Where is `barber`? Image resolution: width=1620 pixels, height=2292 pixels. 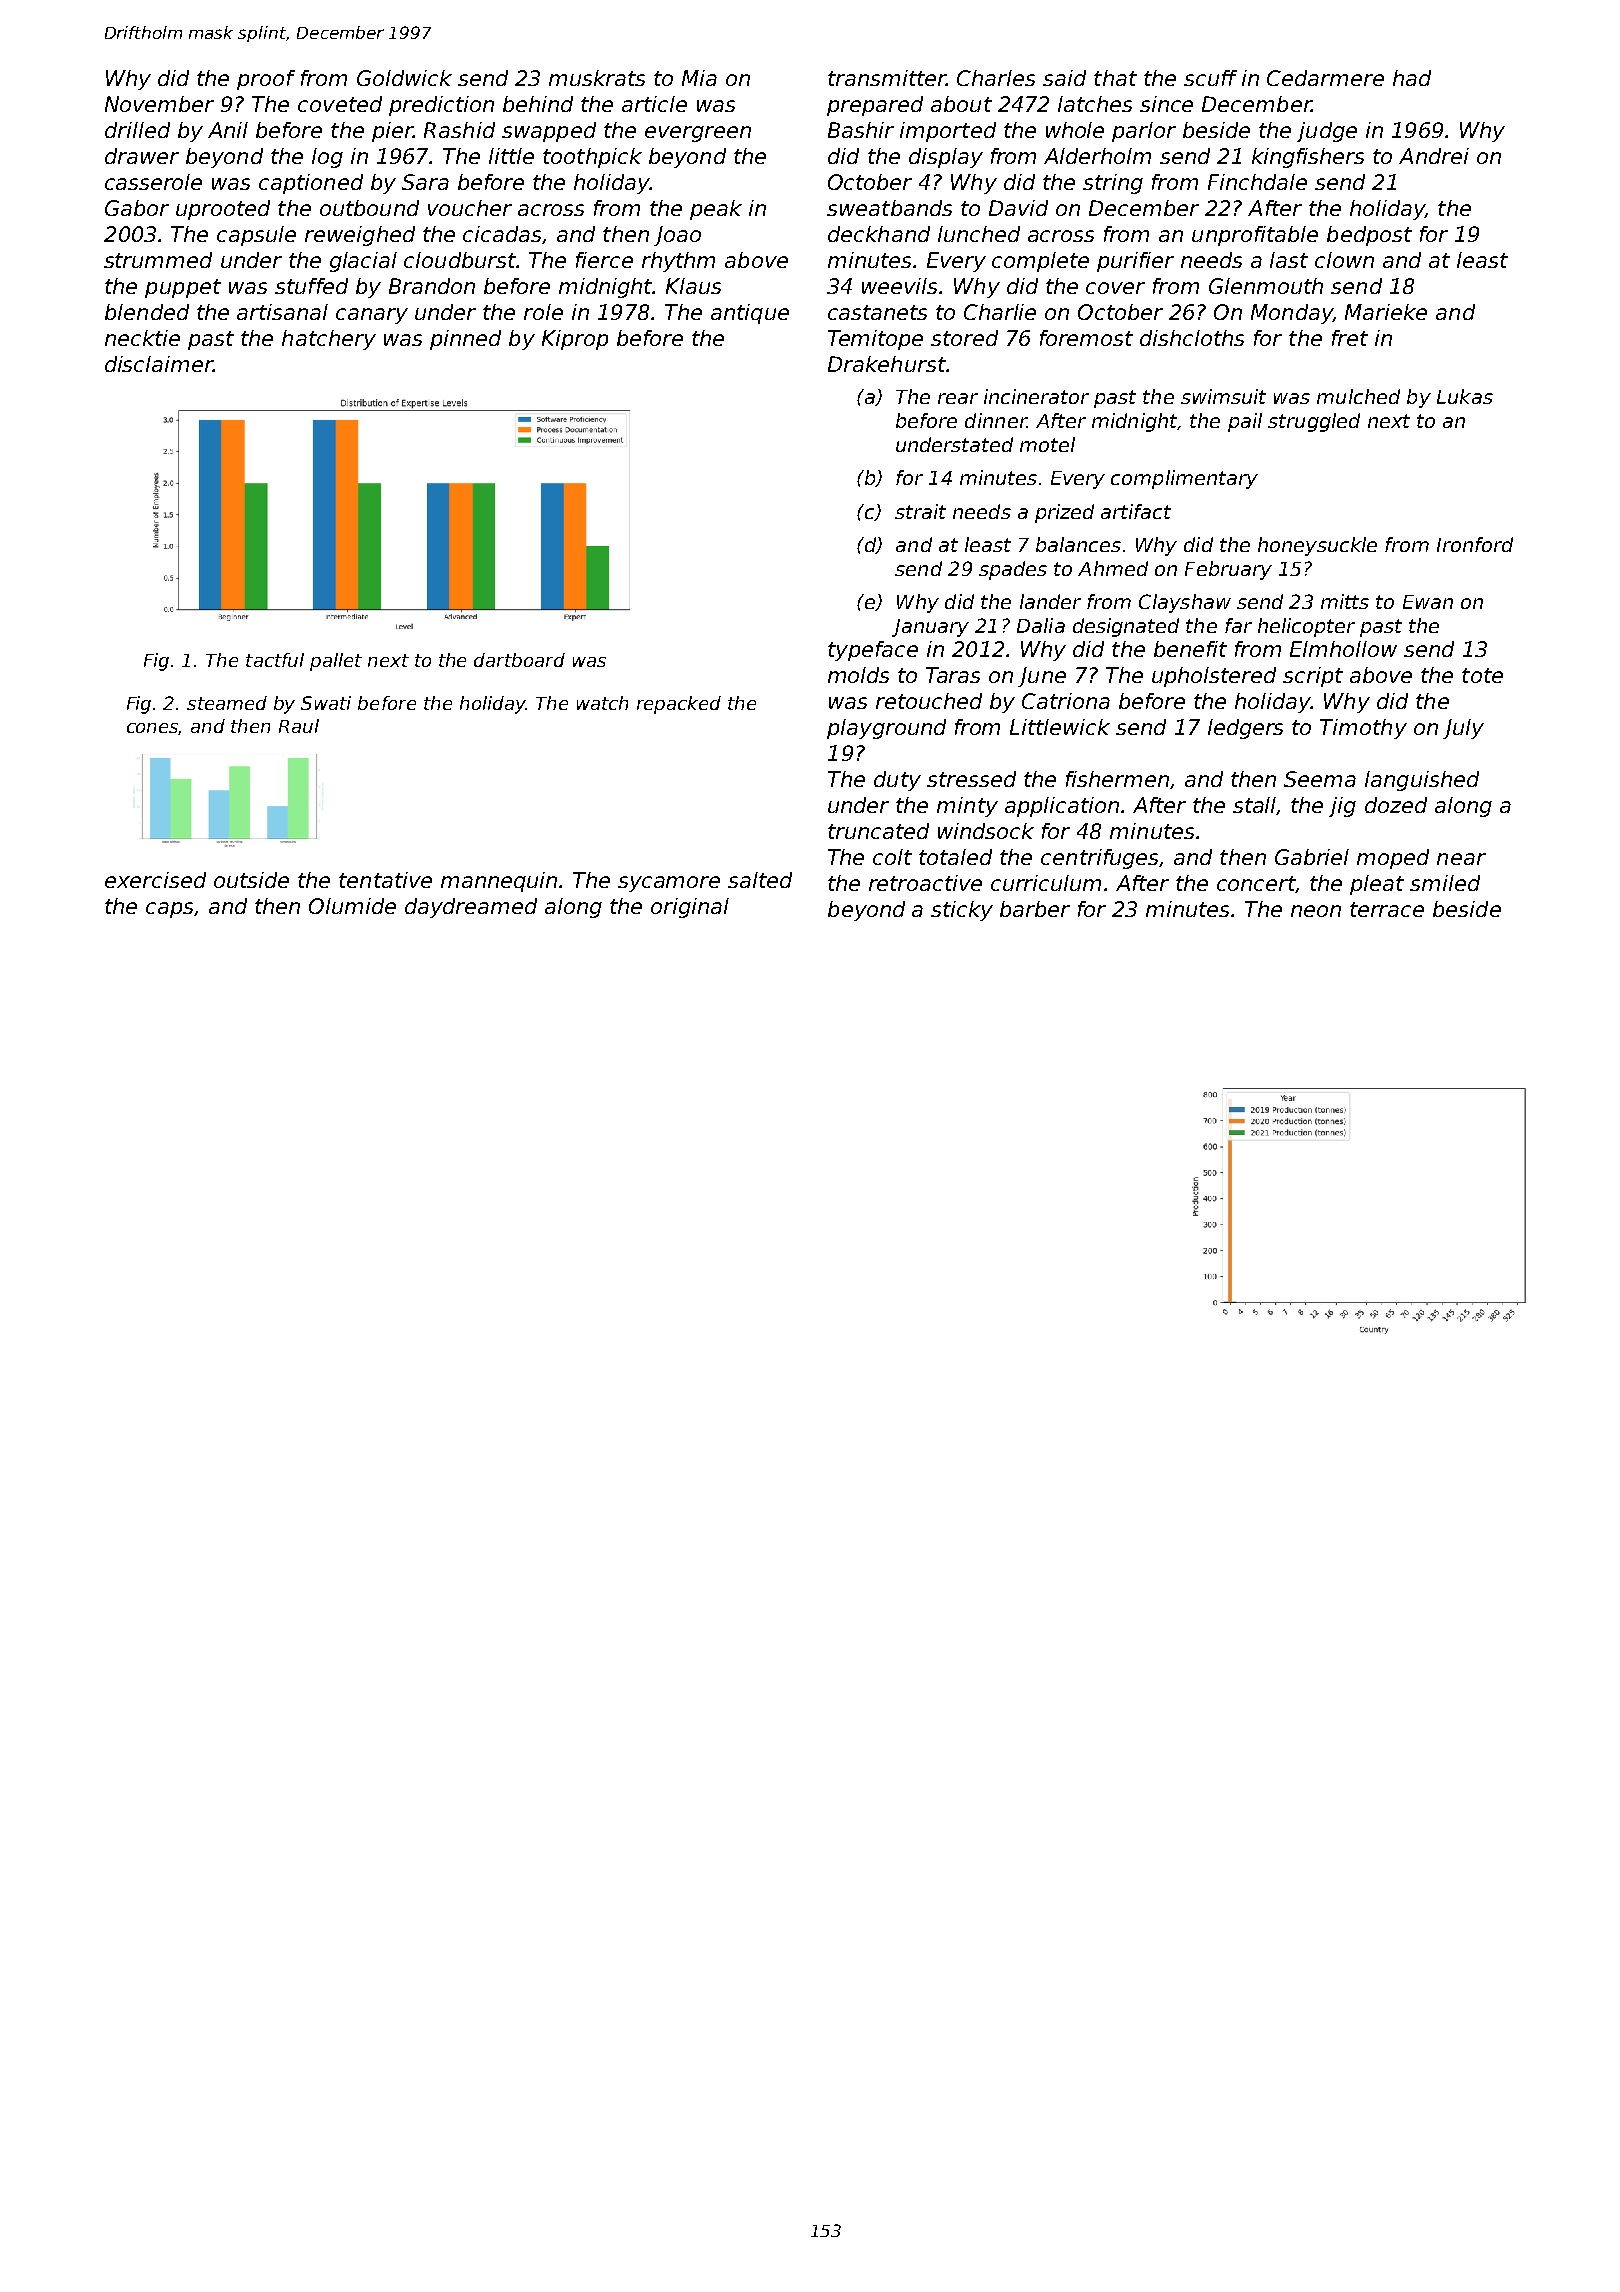
barber is located at coordinates (1035, 909).
